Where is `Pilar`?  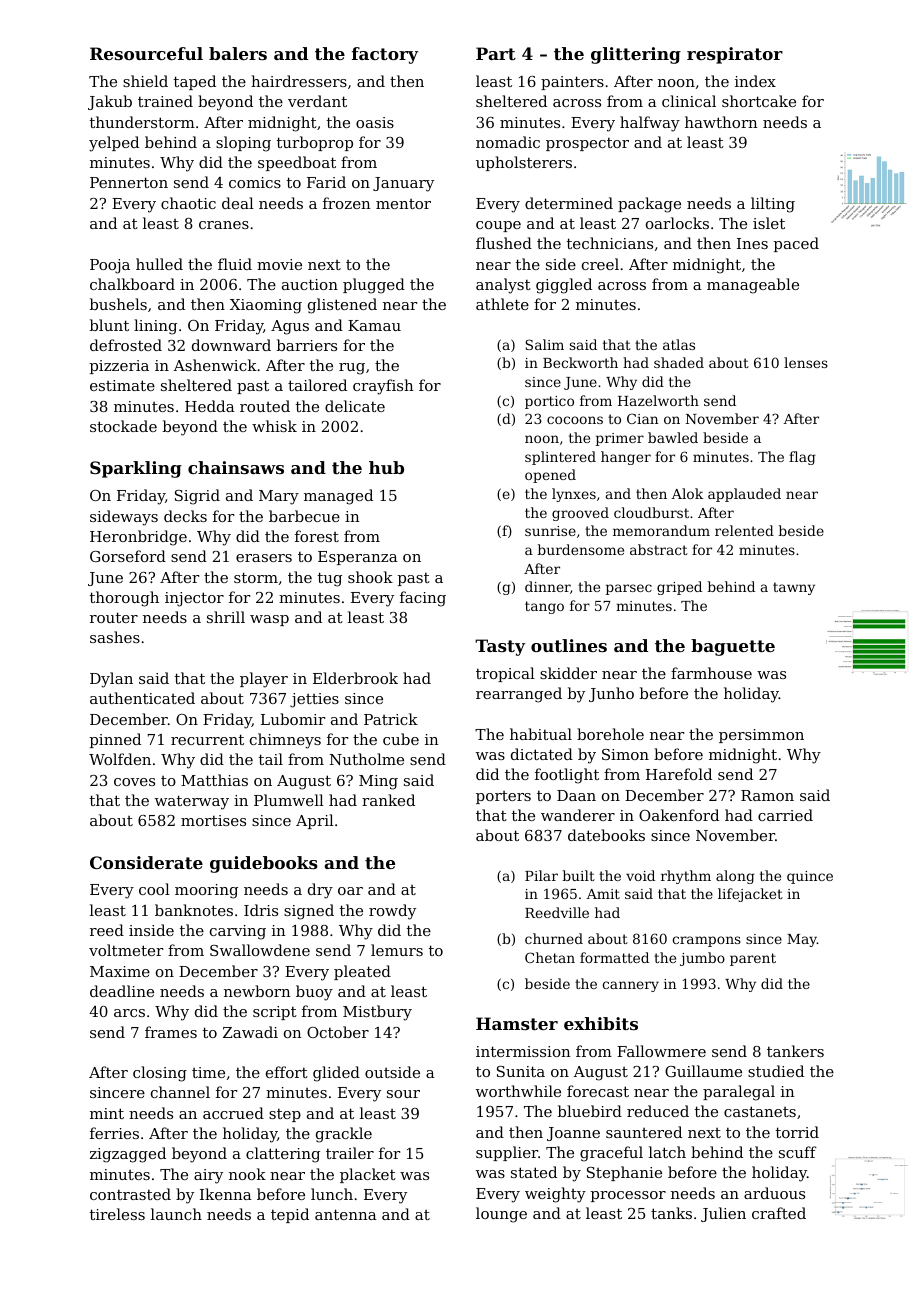 Pilar is located at coordinates (541, 875).
